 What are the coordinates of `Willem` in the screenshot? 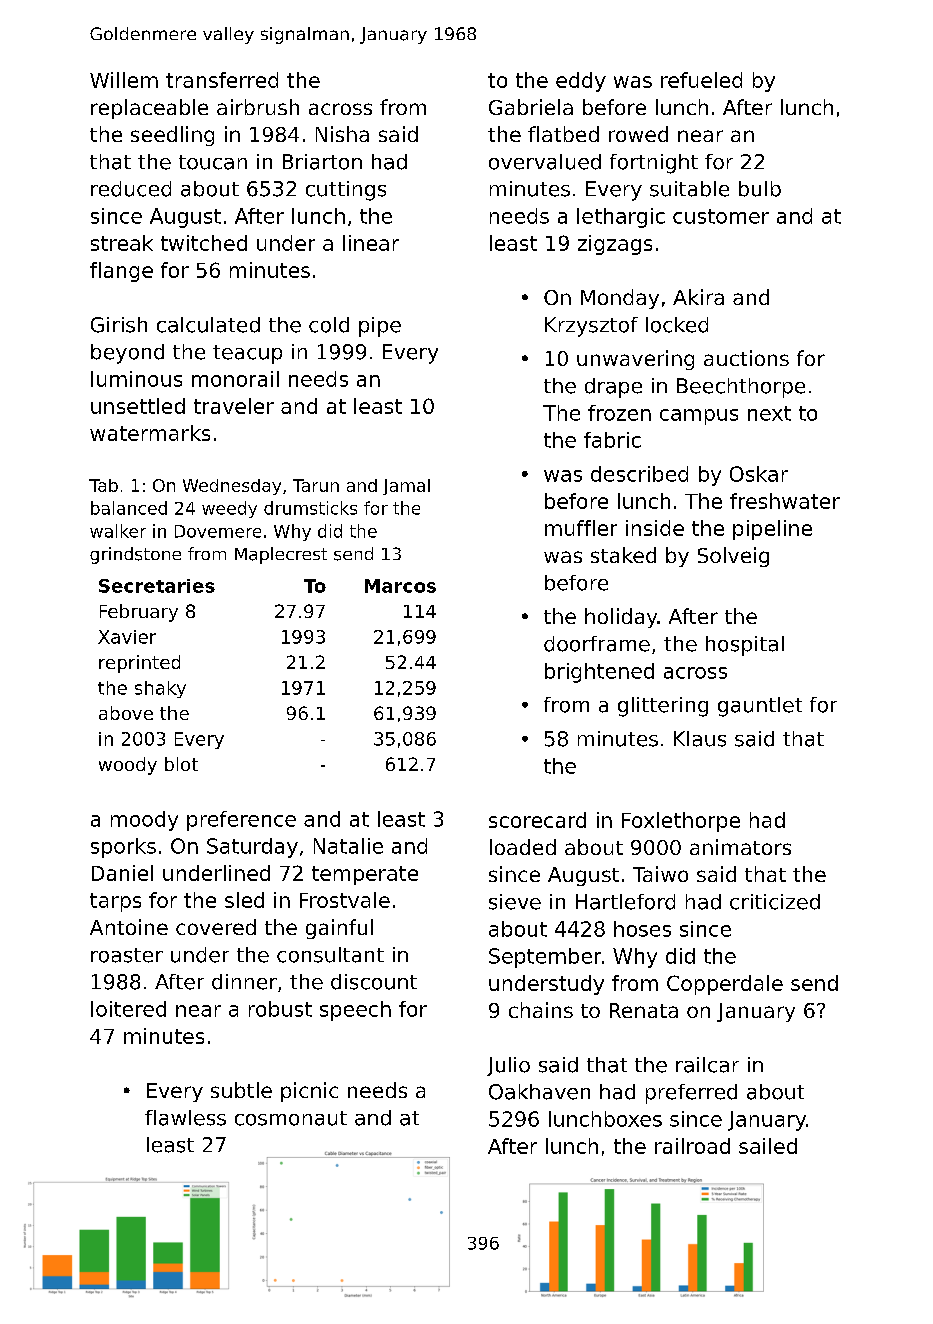 It's located at (124, 80).
